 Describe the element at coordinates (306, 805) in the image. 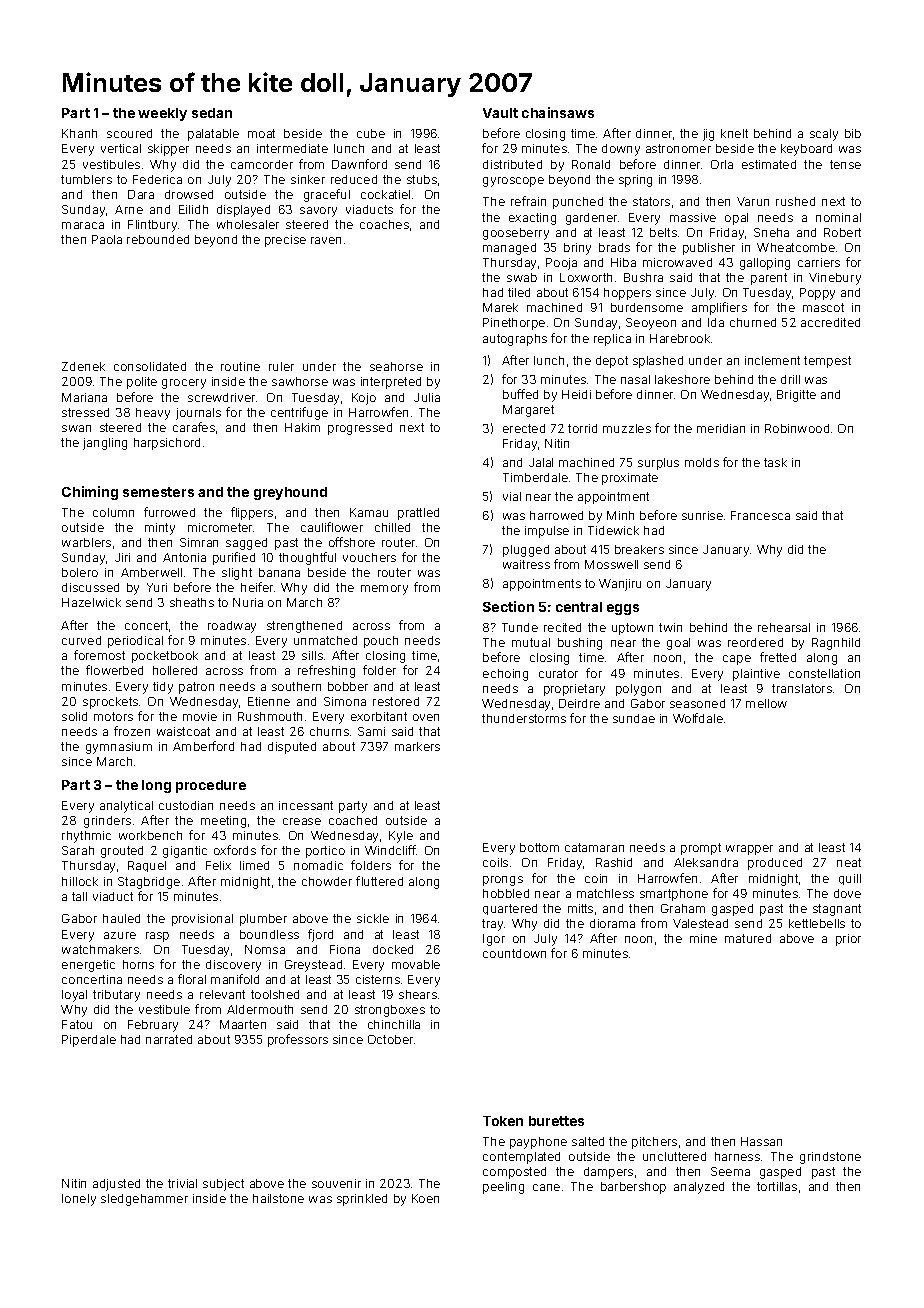

I see `incessant` at that location.
